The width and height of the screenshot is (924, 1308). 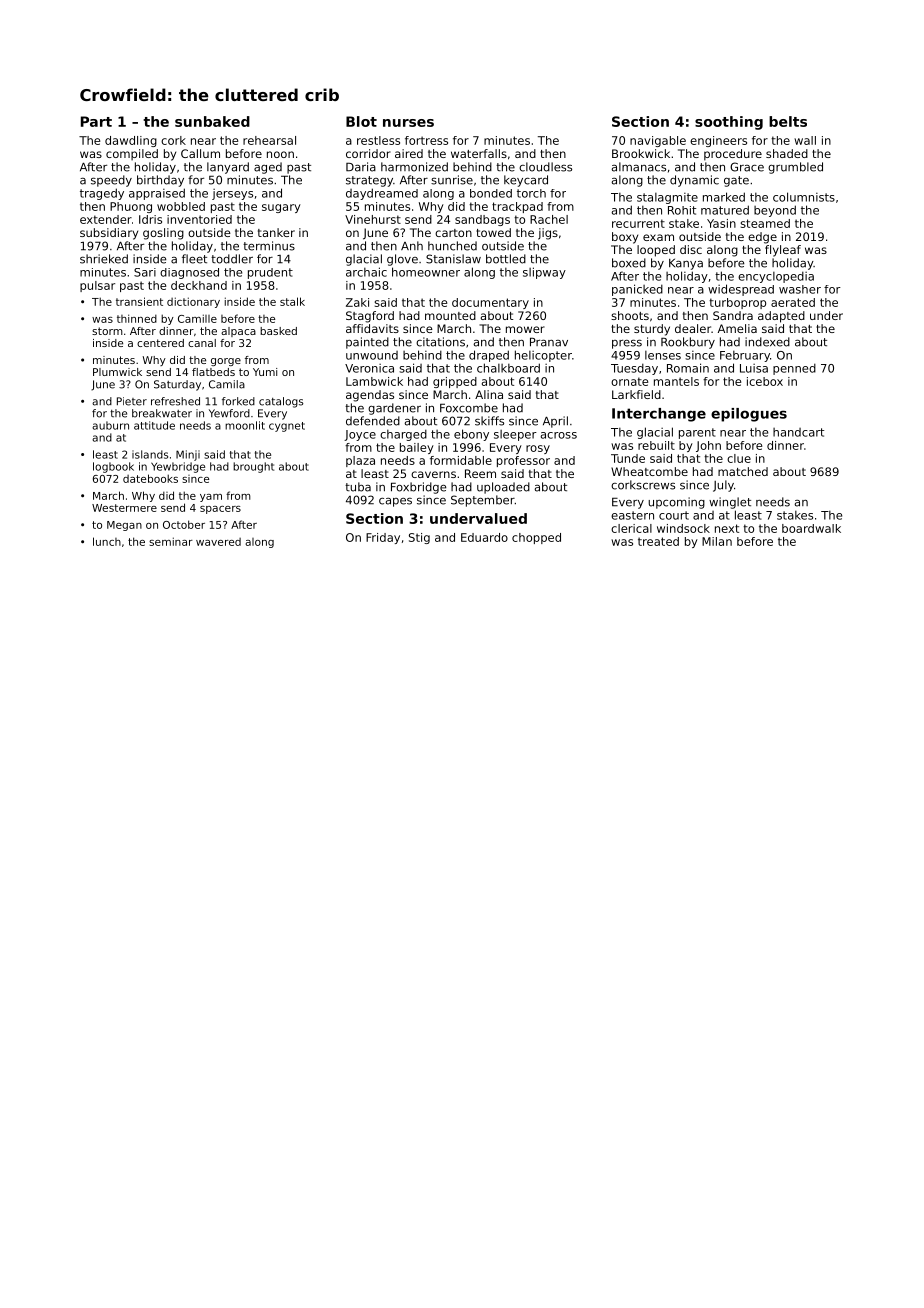 What do you see at coordinates (160, 343) in the screenshot?
I see `centered` at bounding box center [160, 343].
